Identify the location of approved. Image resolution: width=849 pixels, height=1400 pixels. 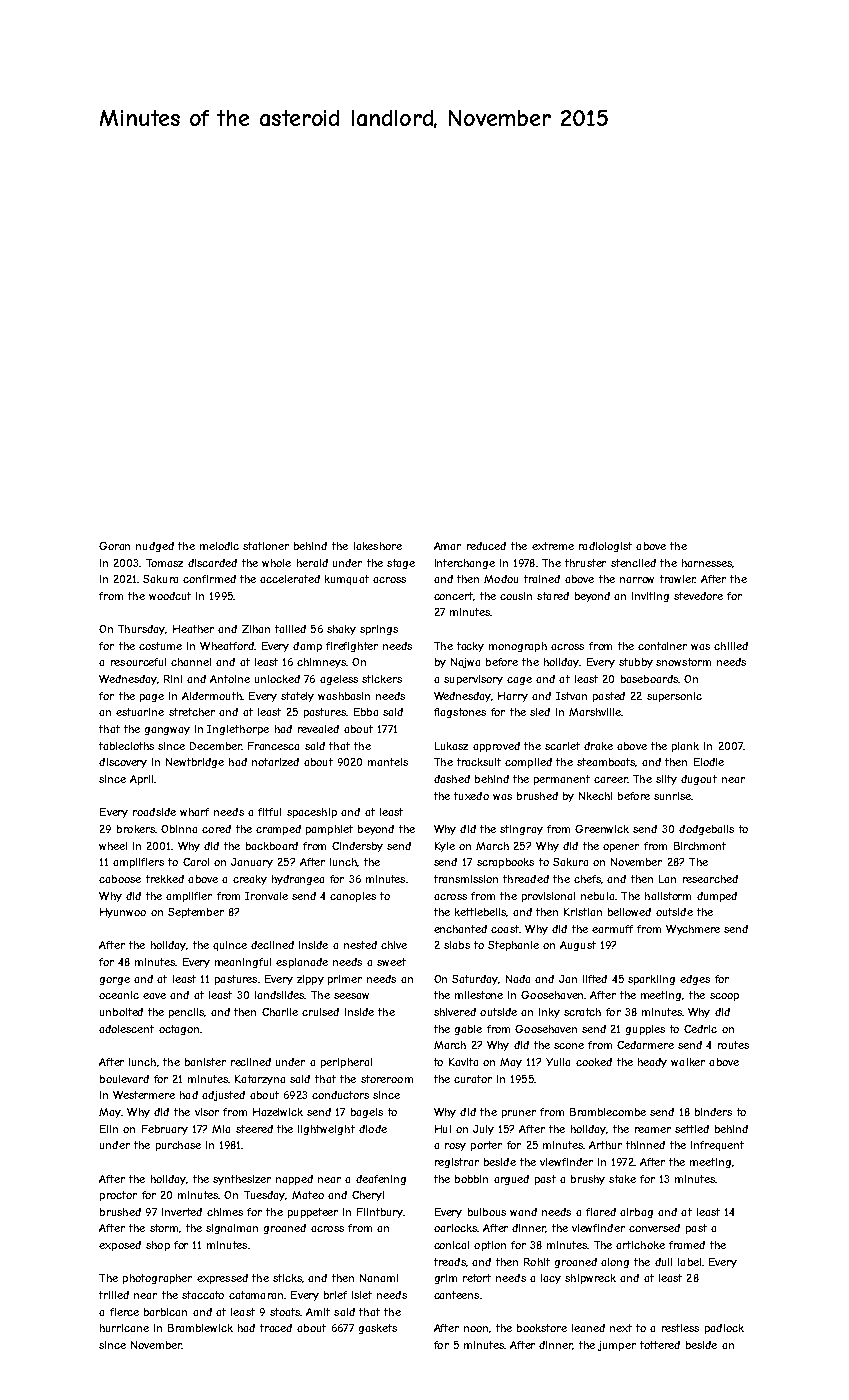
(496, 747).
